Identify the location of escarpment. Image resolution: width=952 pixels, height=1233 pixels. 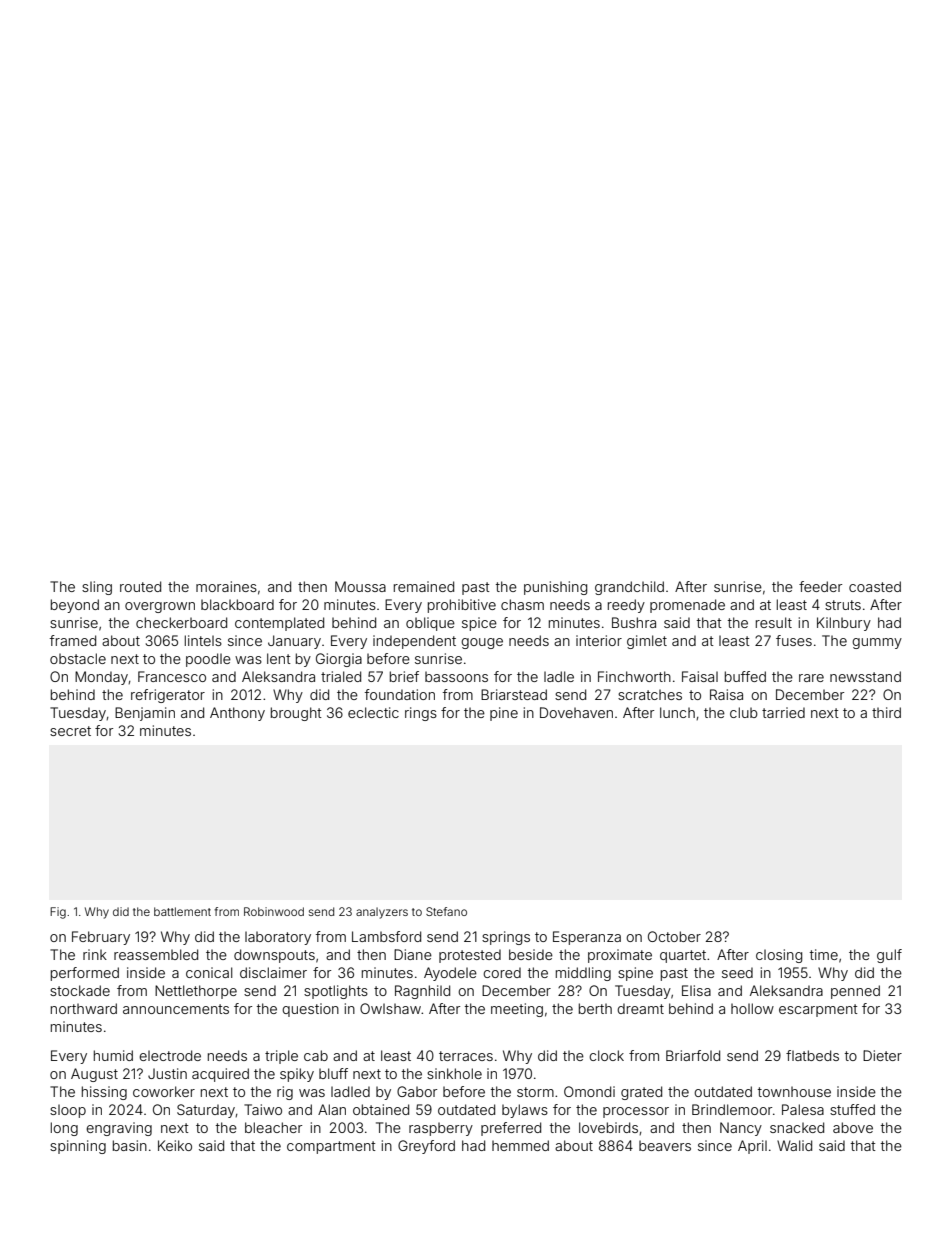
(818, 1010).
